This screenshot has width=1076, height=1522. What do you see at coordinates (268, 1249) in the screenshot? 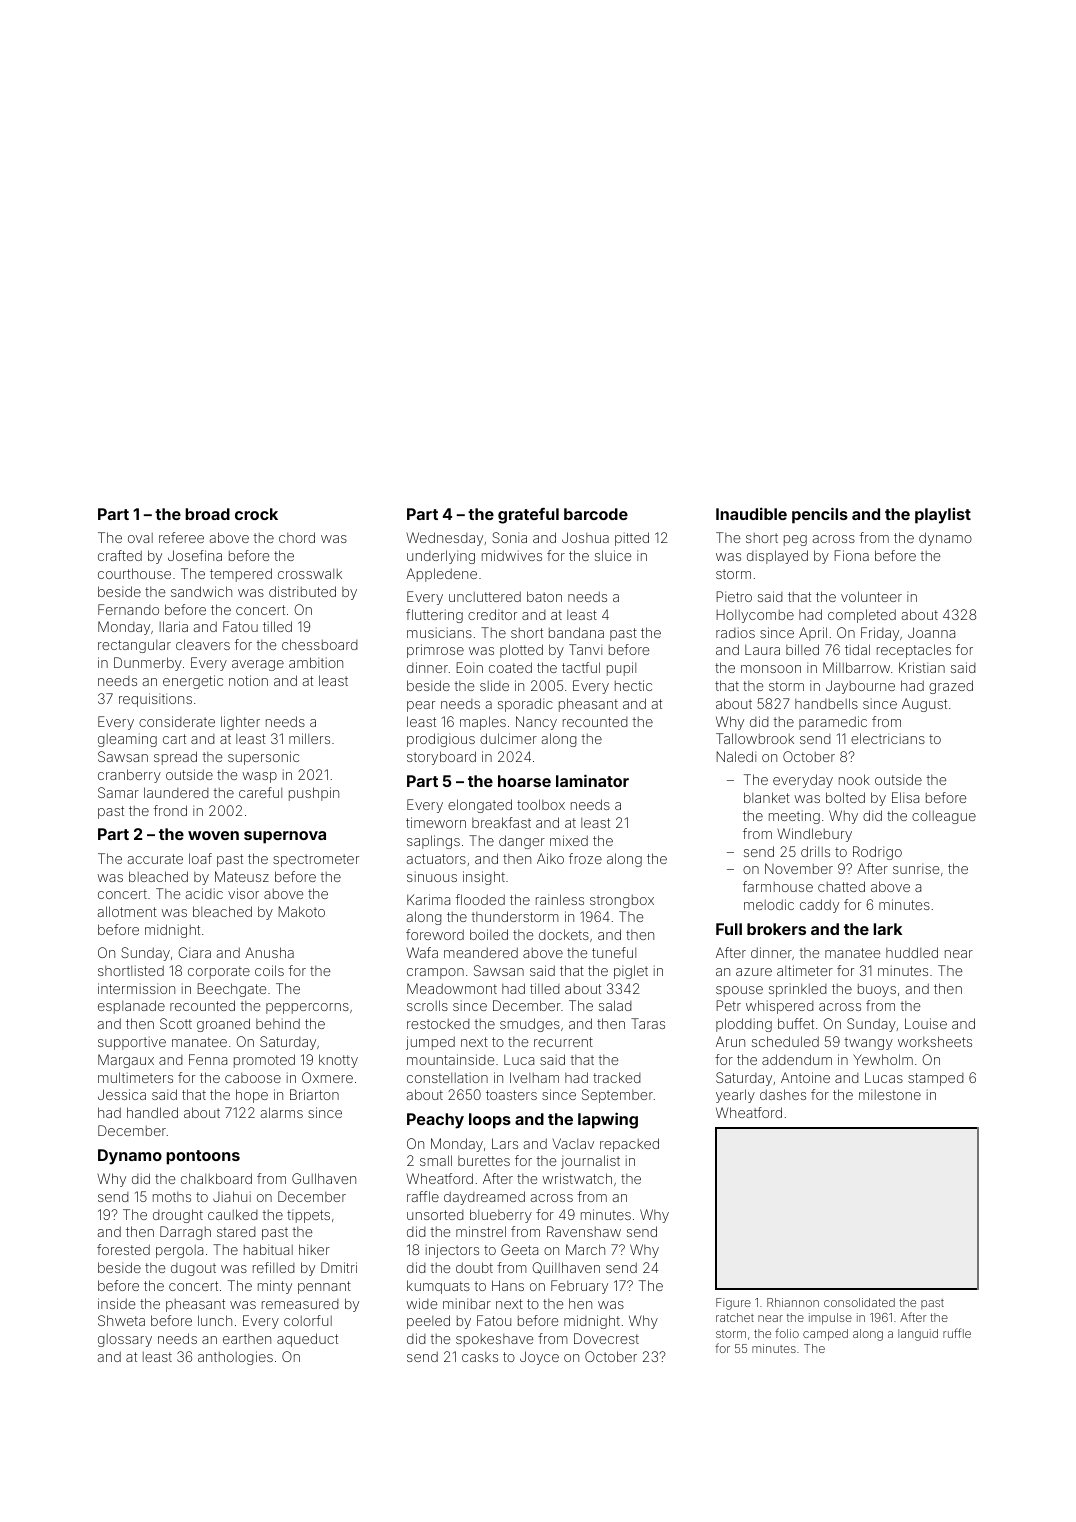
I see `habitual` at bounding box center [268, 1249].
